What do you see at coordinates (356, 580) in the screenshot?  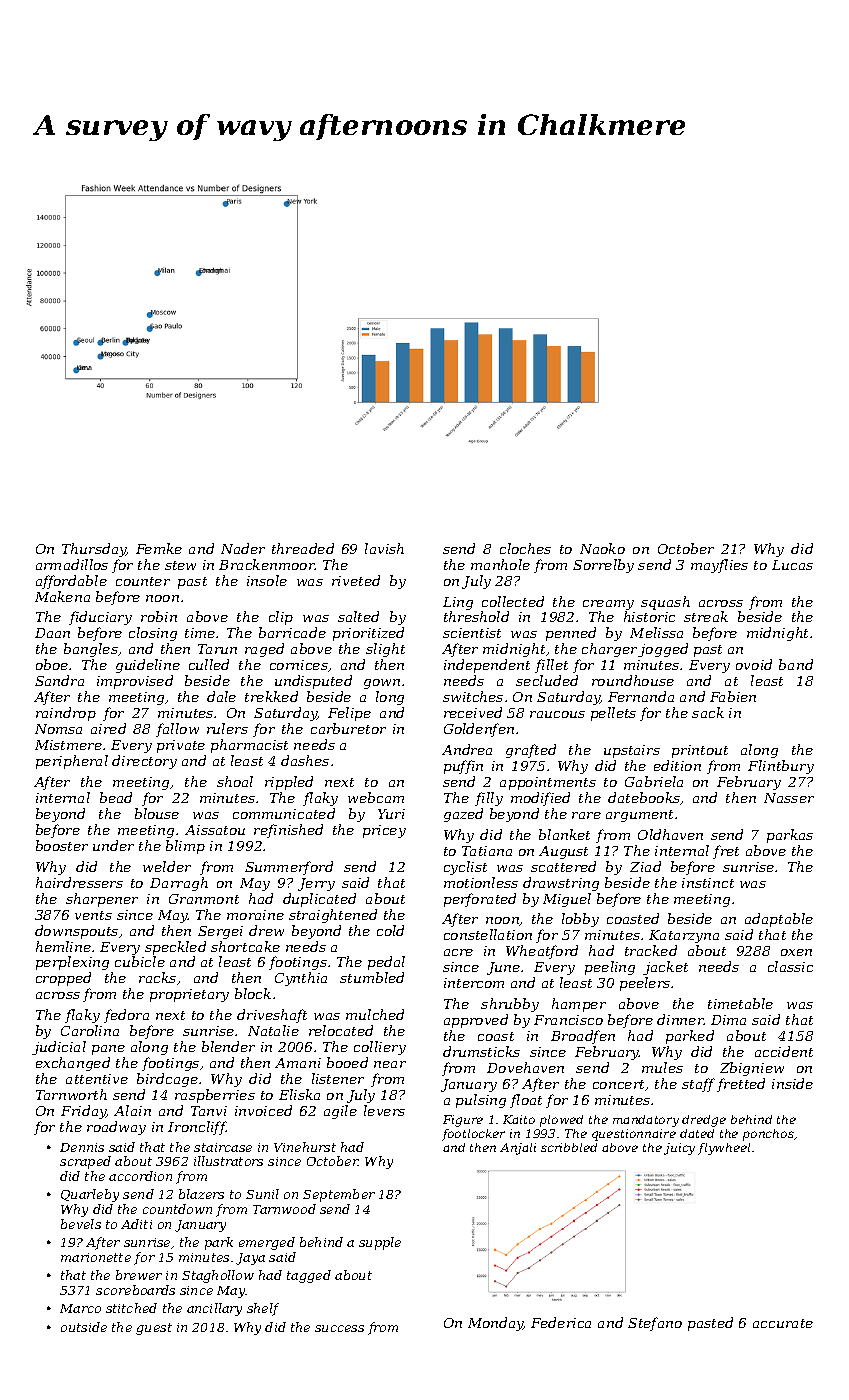 I see `riveted` at bounding box center [356, 580].
